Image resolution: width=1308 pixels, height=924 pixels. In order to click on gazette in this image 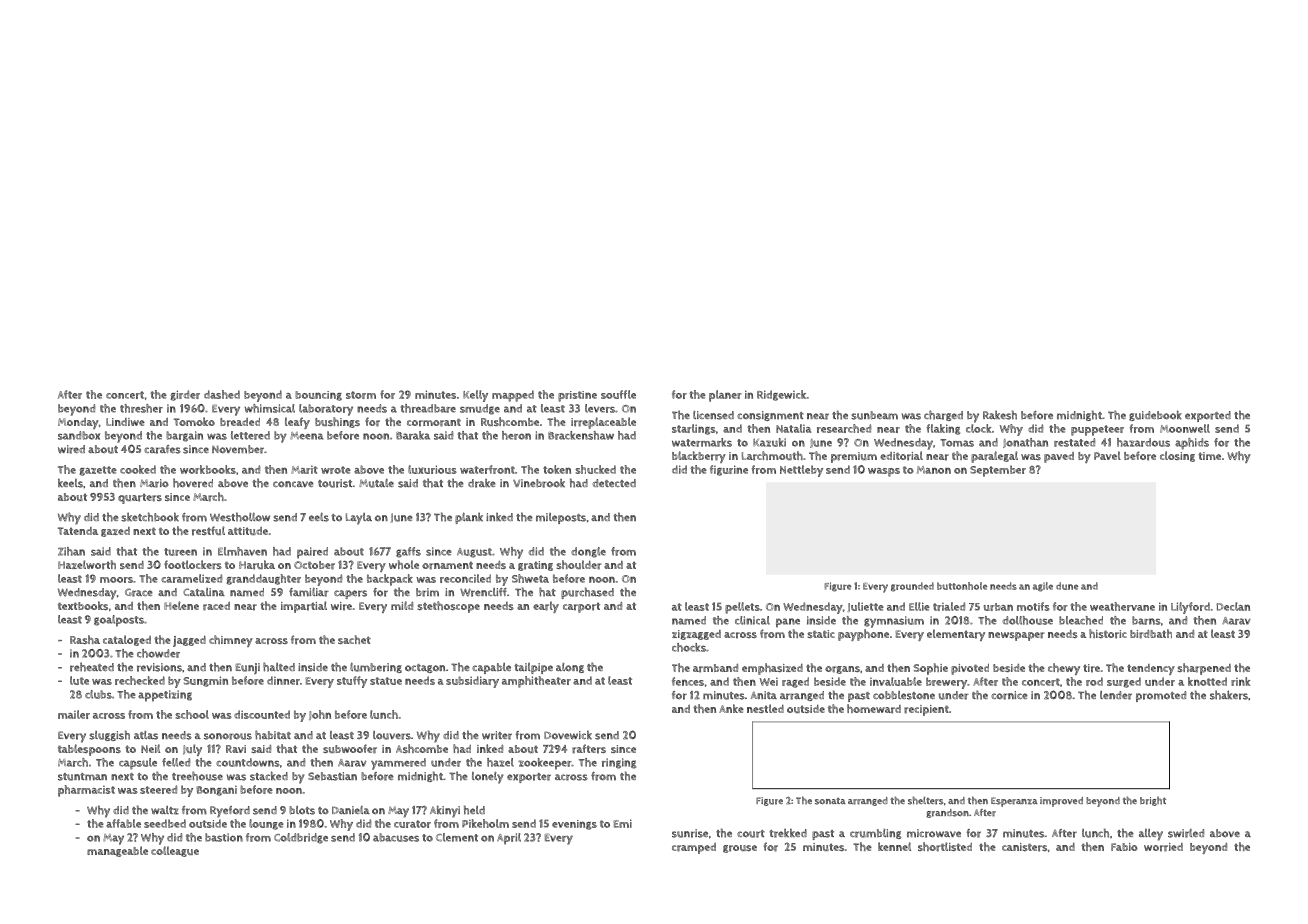, I will do `click(98, 471)`.
